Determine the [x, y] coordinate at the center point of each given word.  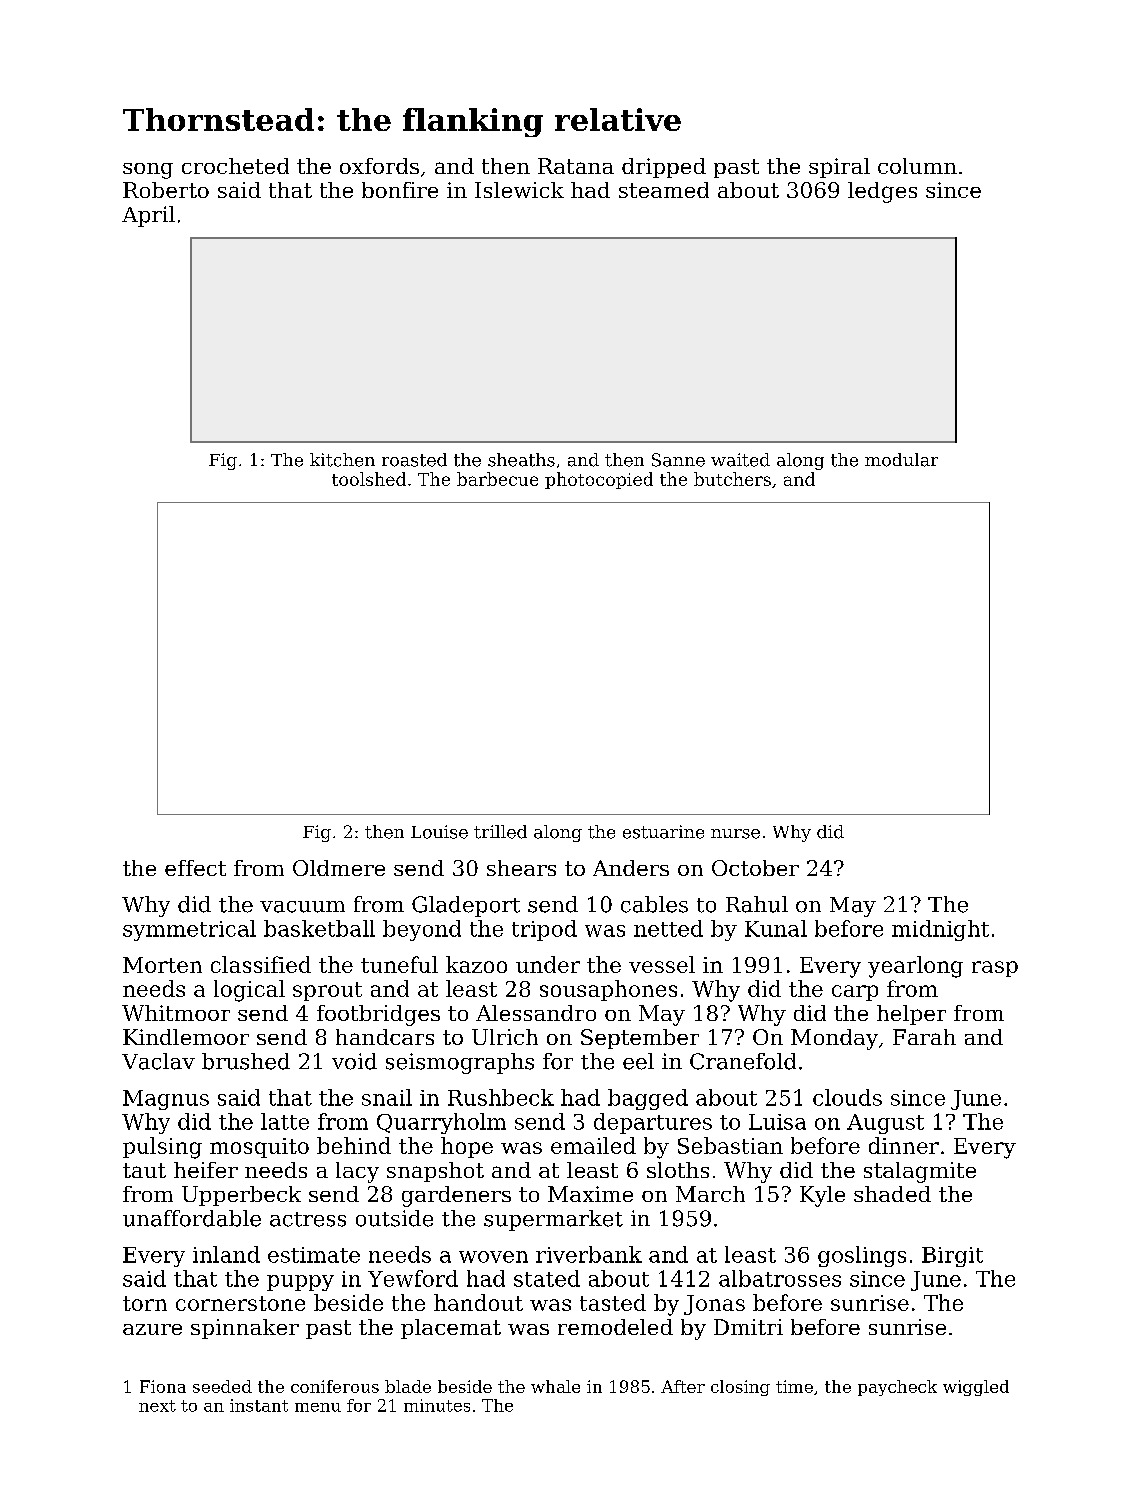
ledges [882, 192]
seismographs [460, 1063]
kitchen [342, 460]
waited [740, 460]
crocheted [235, 166]
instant [259, 1405]
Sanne [678, 460]
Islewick [519, 190]
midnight [940, 930]
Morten [162, 965]
